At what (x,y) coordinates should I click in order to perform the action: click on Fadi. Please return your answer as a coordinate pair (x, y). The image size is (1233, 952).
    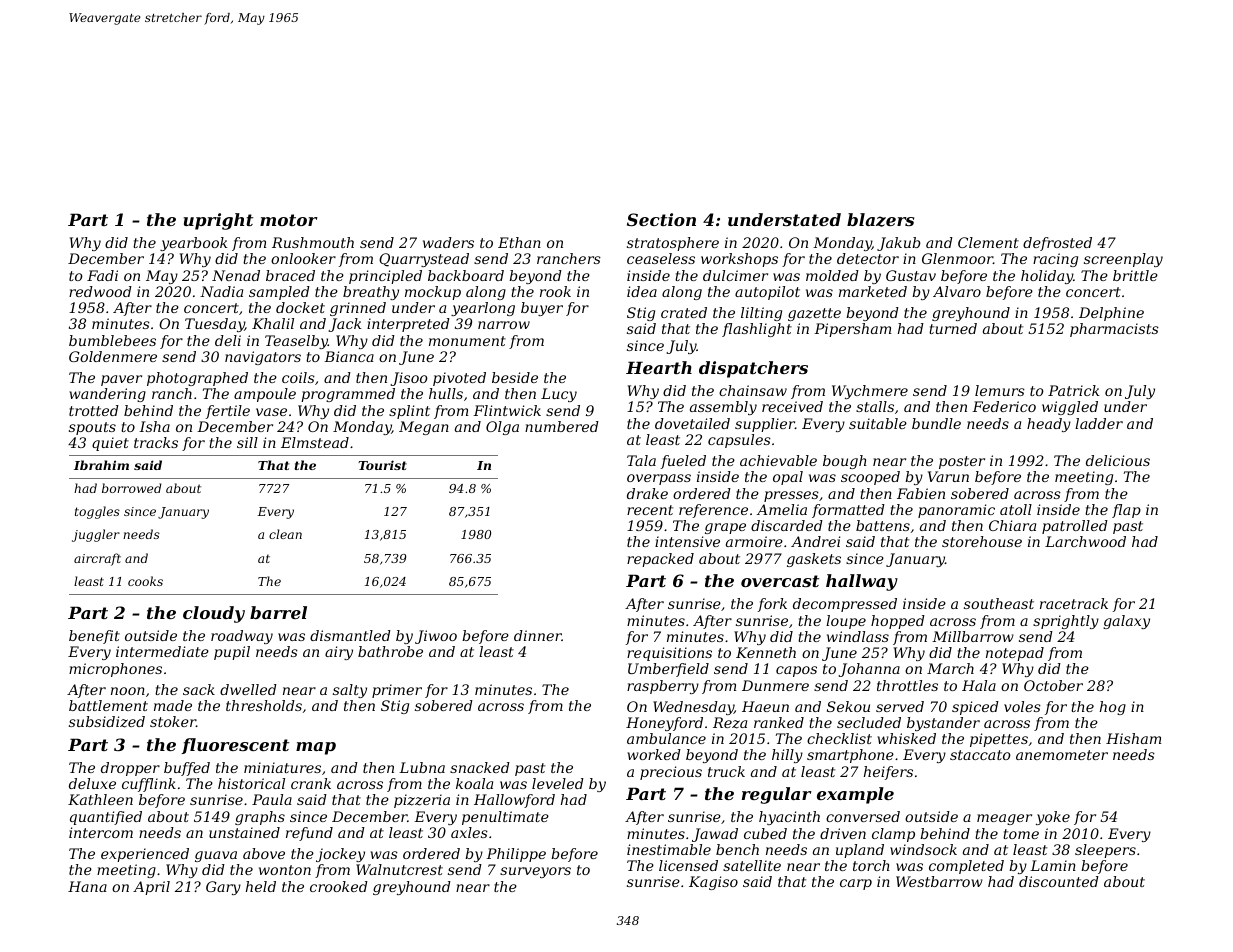
    Looking at the image, I should click on (102, 275).
